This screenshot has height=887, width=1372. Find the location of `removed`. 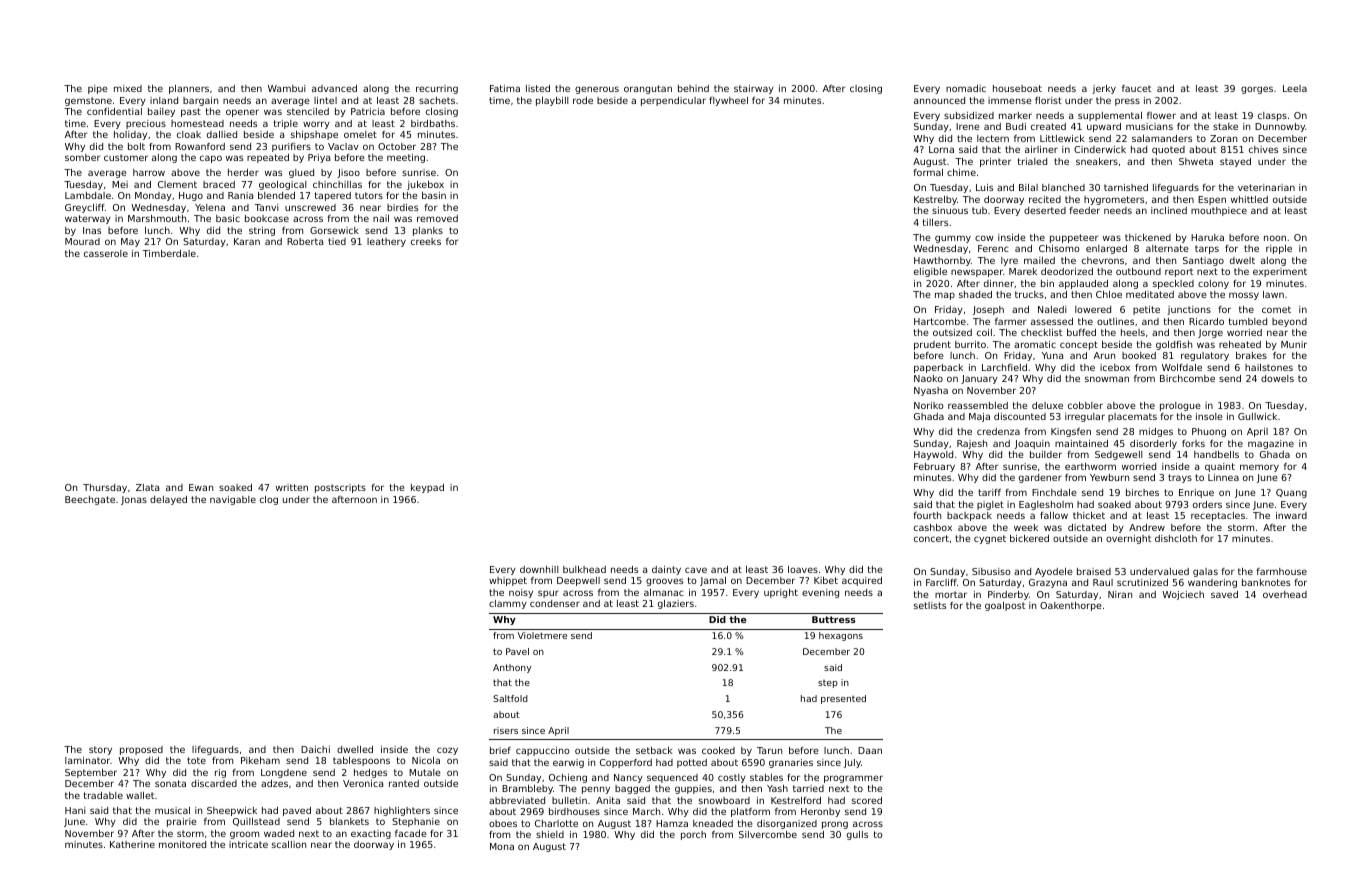

removed is located at coordinates (437, 218).
